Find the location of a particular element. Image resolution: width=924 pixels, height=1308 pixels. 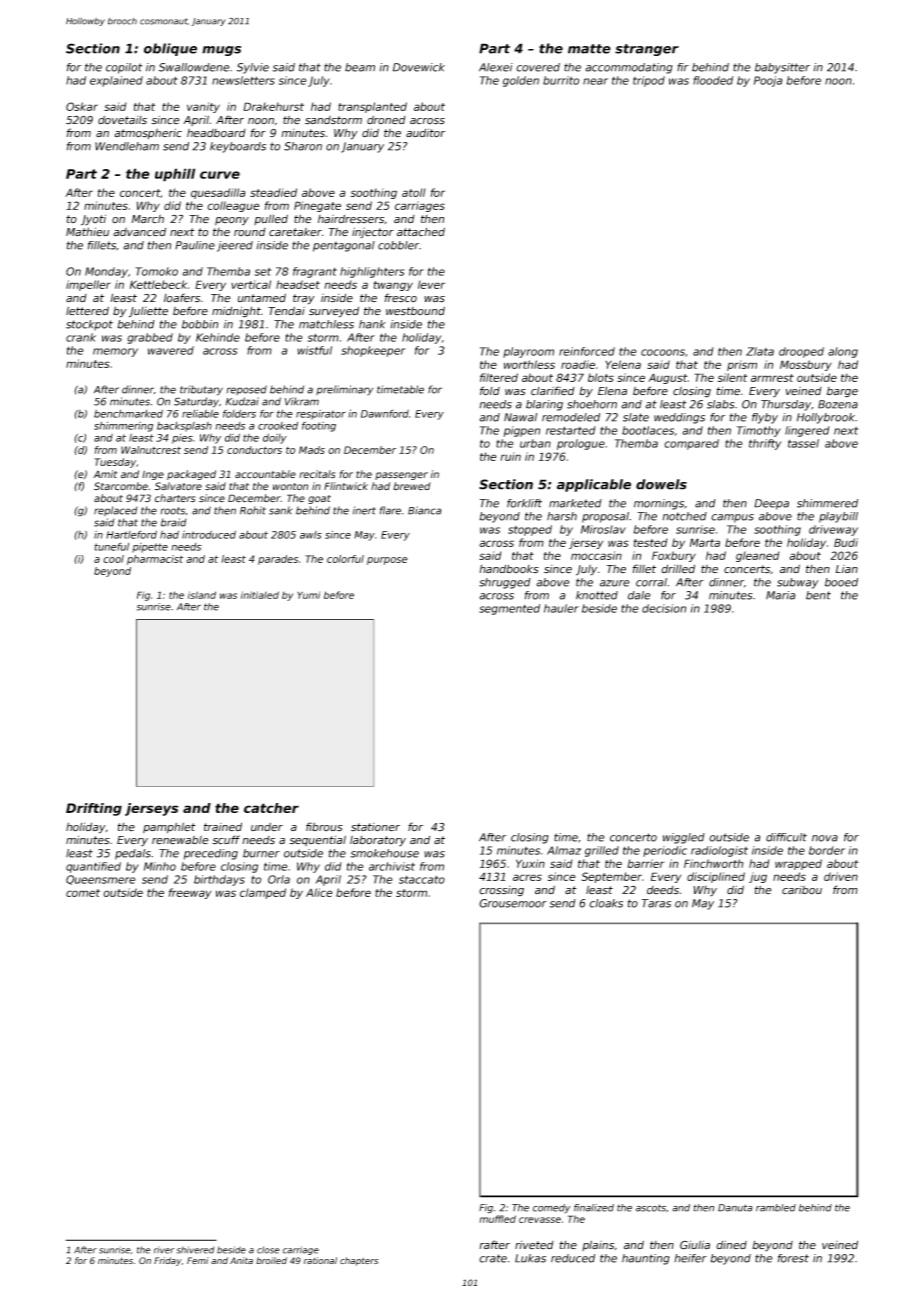

reduced is located at coordinates (573, 1258).
